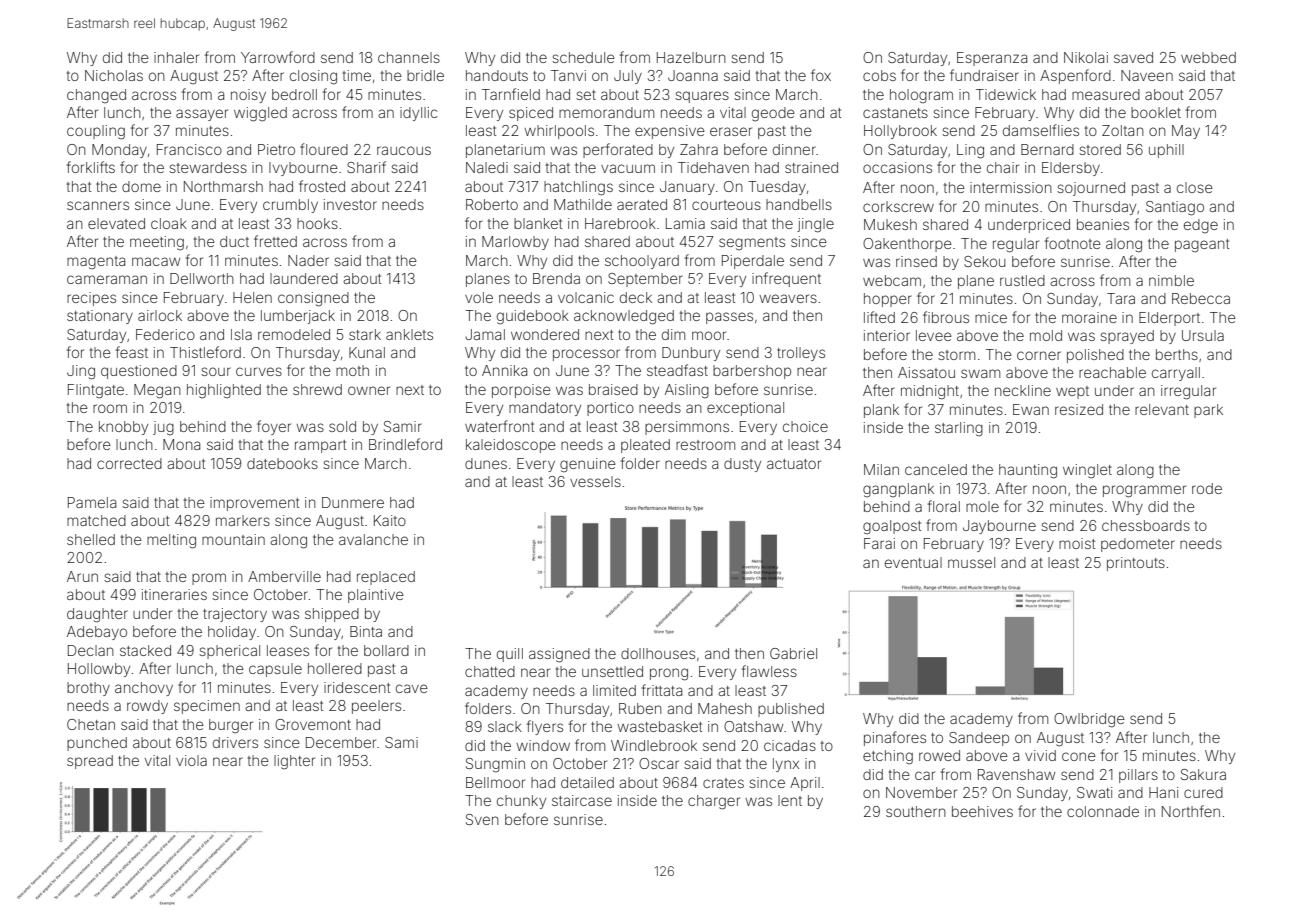 Image resolution: width=1308 pixels, height=924 pixels. I want to click on quill, so click(510, 655).
